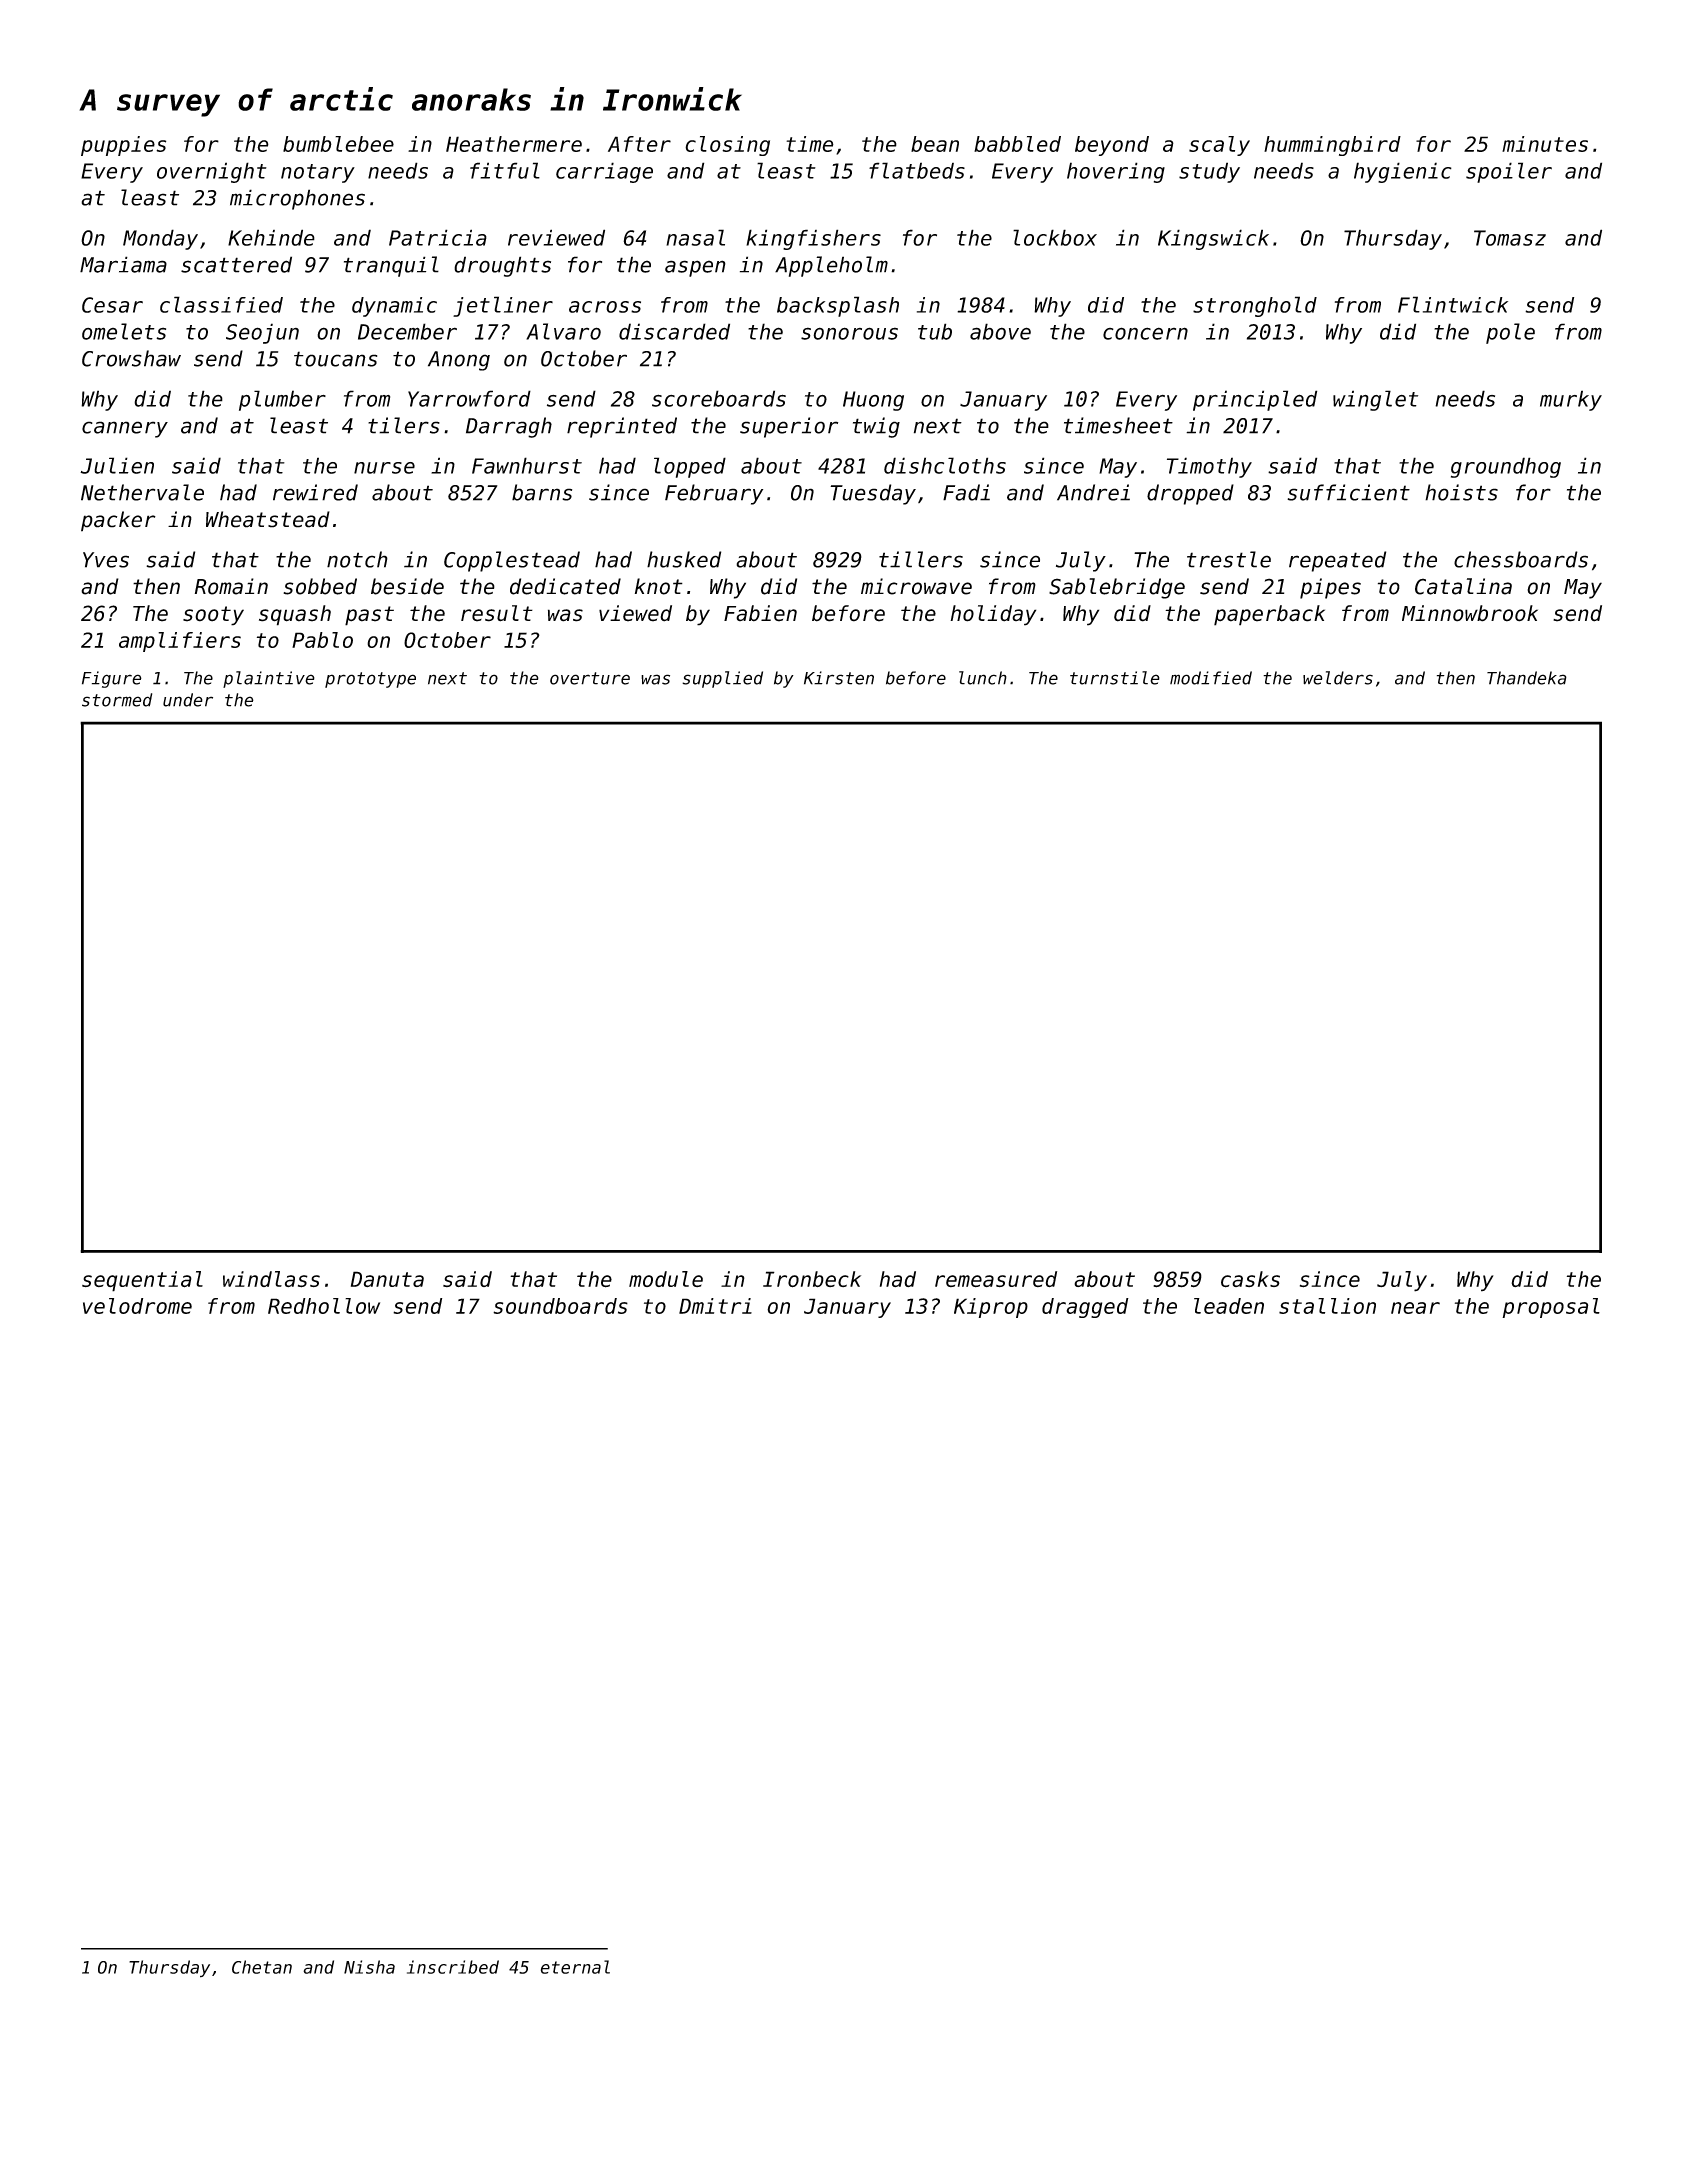 The image size is (1683, 2178). I want to click on remeasured, so click(996, 1279).
